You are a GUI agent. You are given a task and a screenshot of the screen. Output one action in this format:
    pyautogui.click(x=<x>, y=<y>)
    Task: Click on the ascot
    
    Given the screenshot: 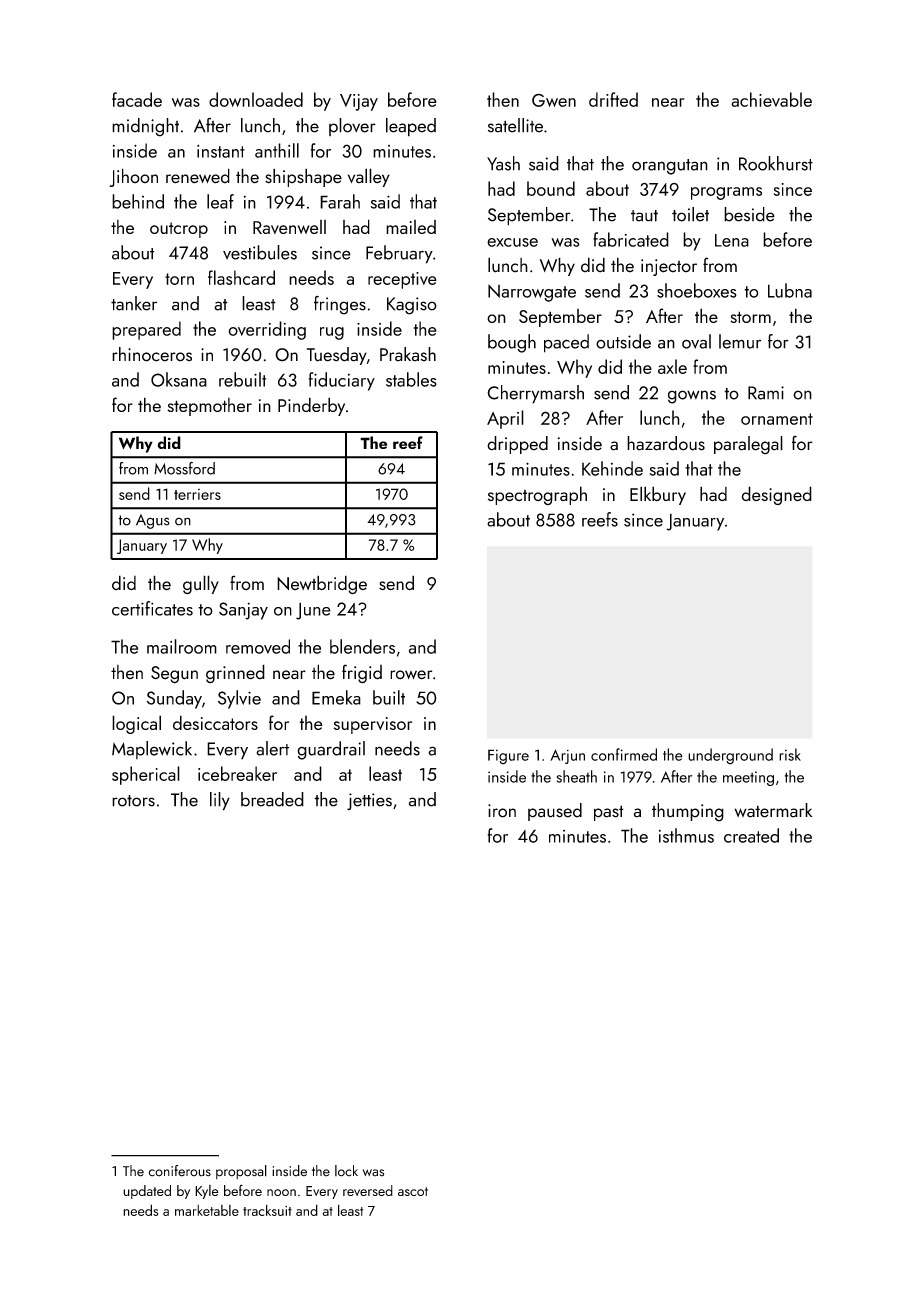 What is the action you would take?
    pyautogui.click(x=413, y=1191)
